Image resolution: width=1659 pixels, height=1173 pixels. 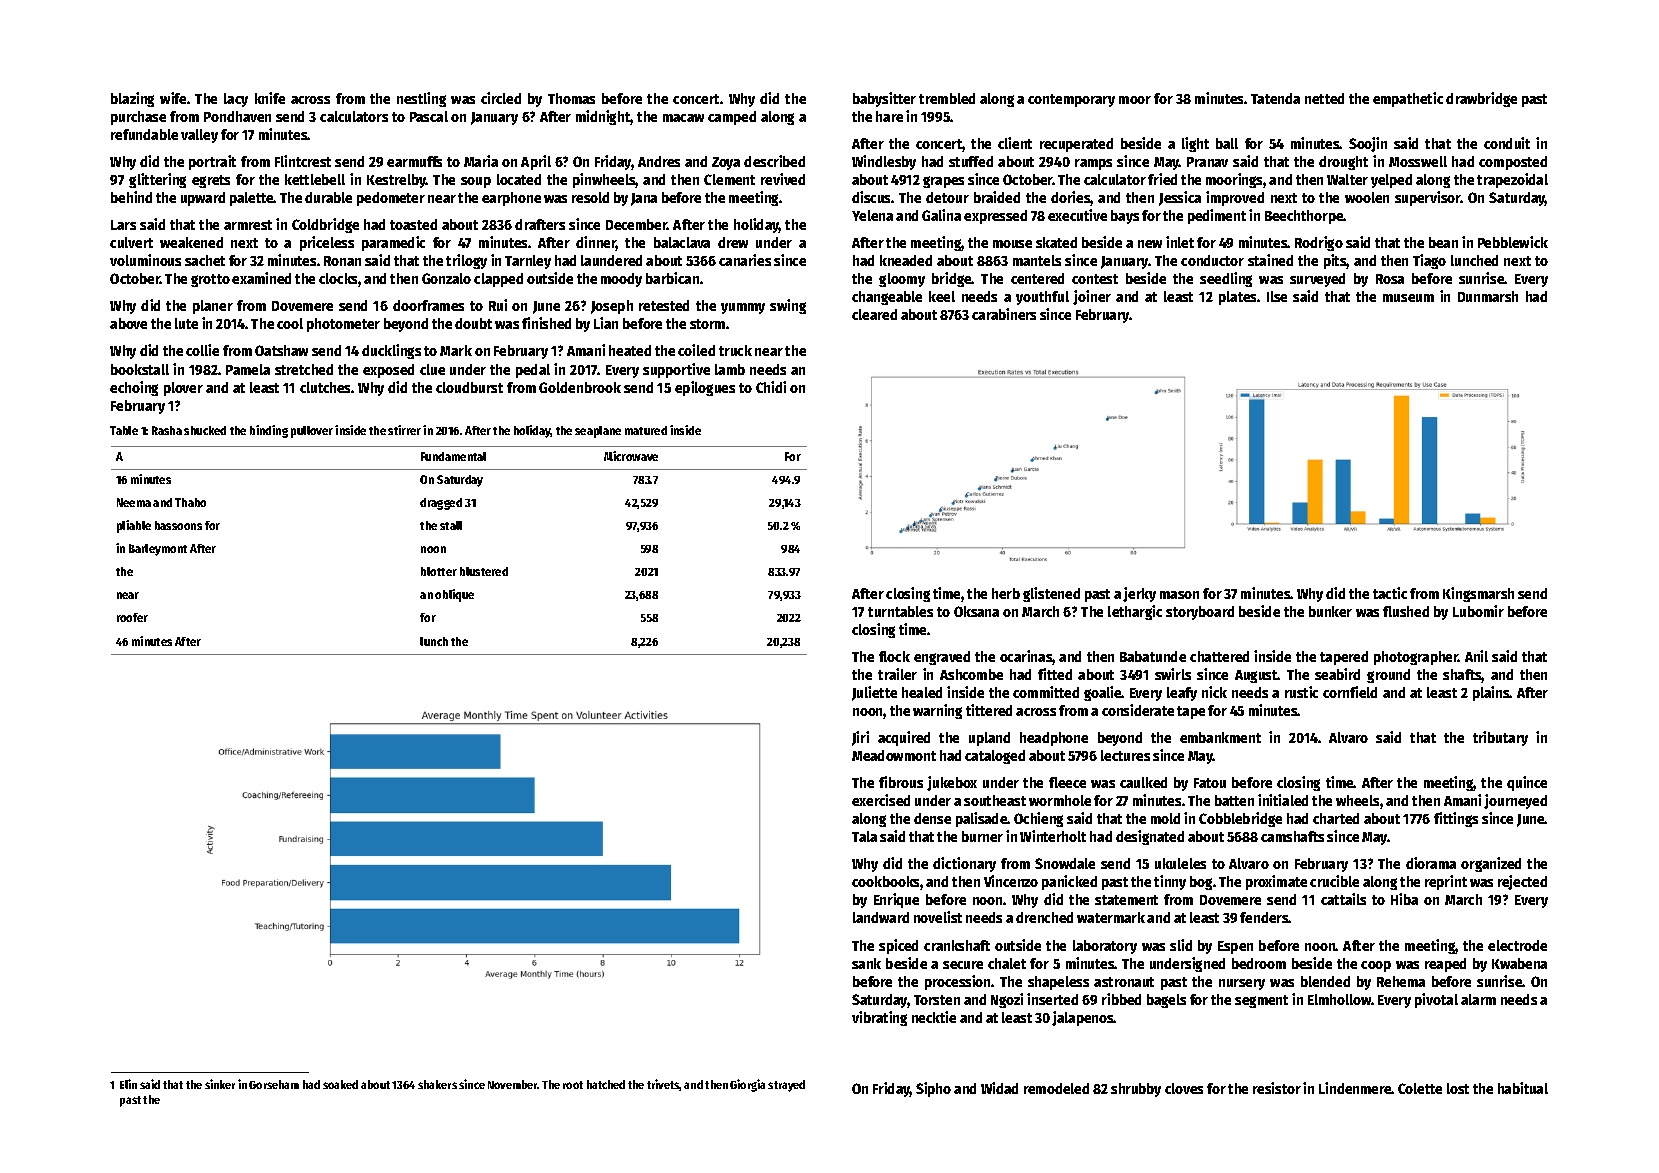 I want to click on heated, so click(x=630, y=350).
